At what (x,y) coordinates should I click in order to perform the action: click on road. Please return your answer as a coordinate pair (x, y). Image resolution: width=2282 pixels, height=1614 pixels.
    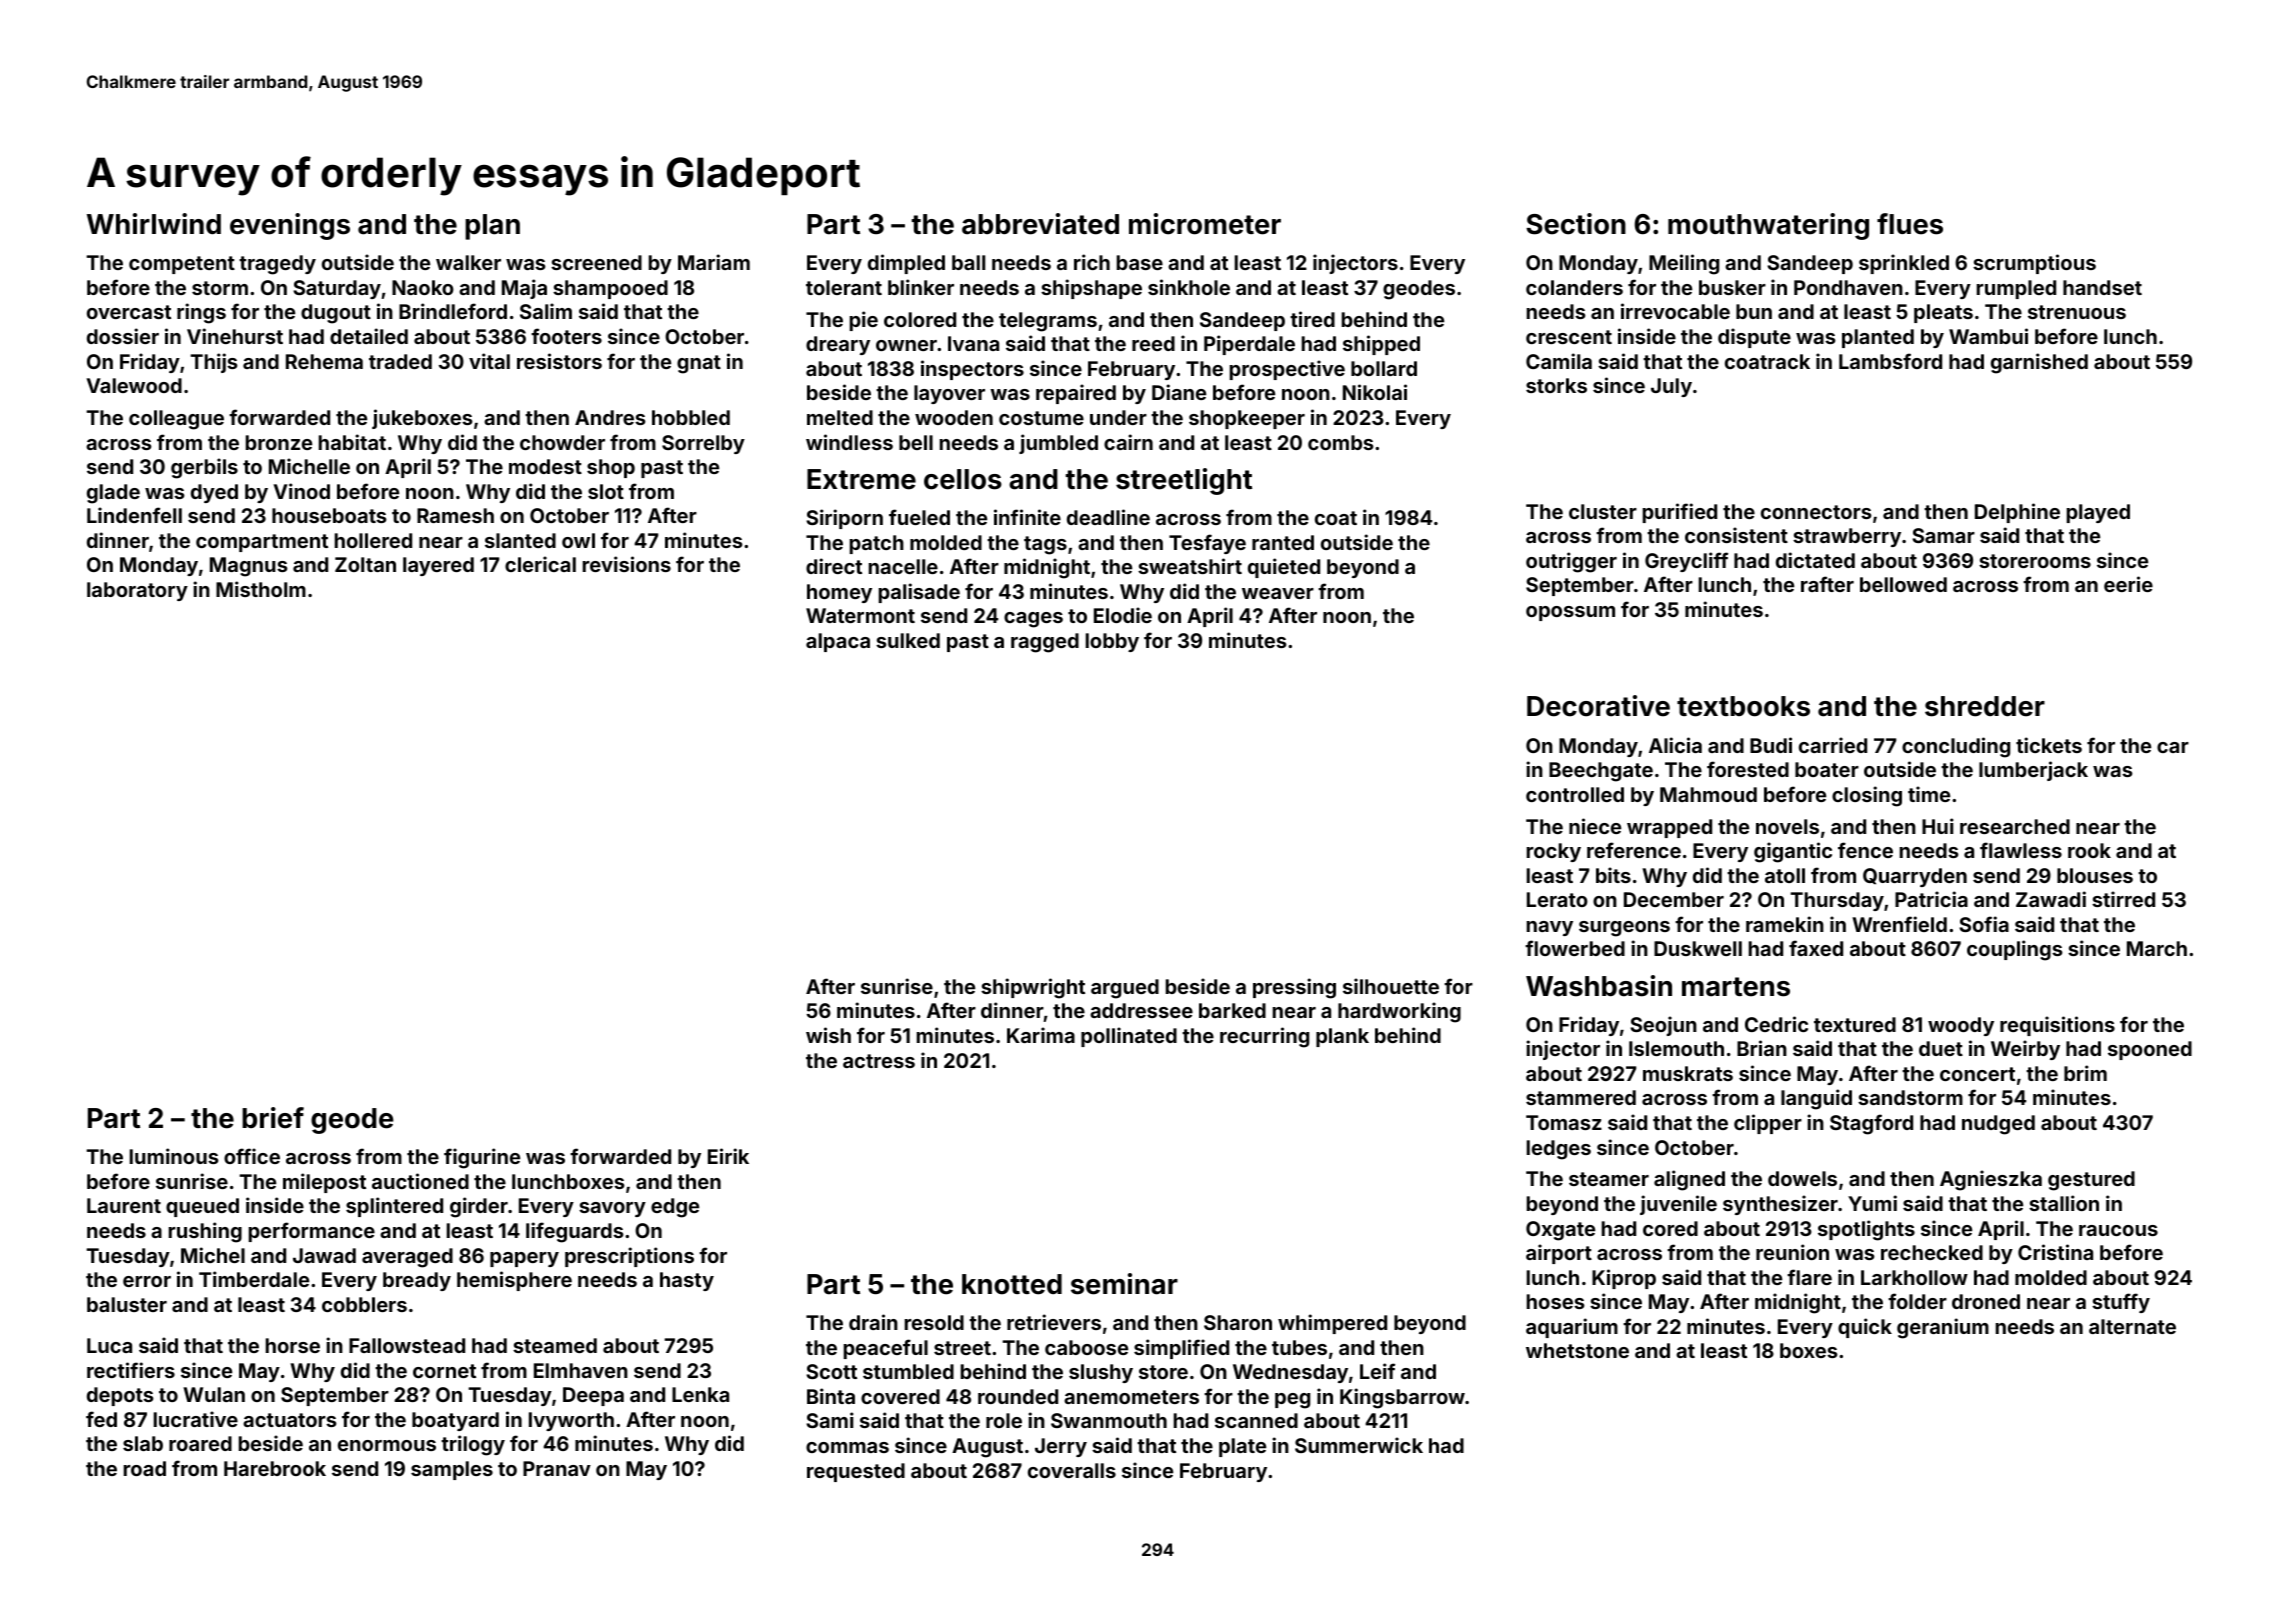
    Looking at the image, I should click on (145, 1468).
